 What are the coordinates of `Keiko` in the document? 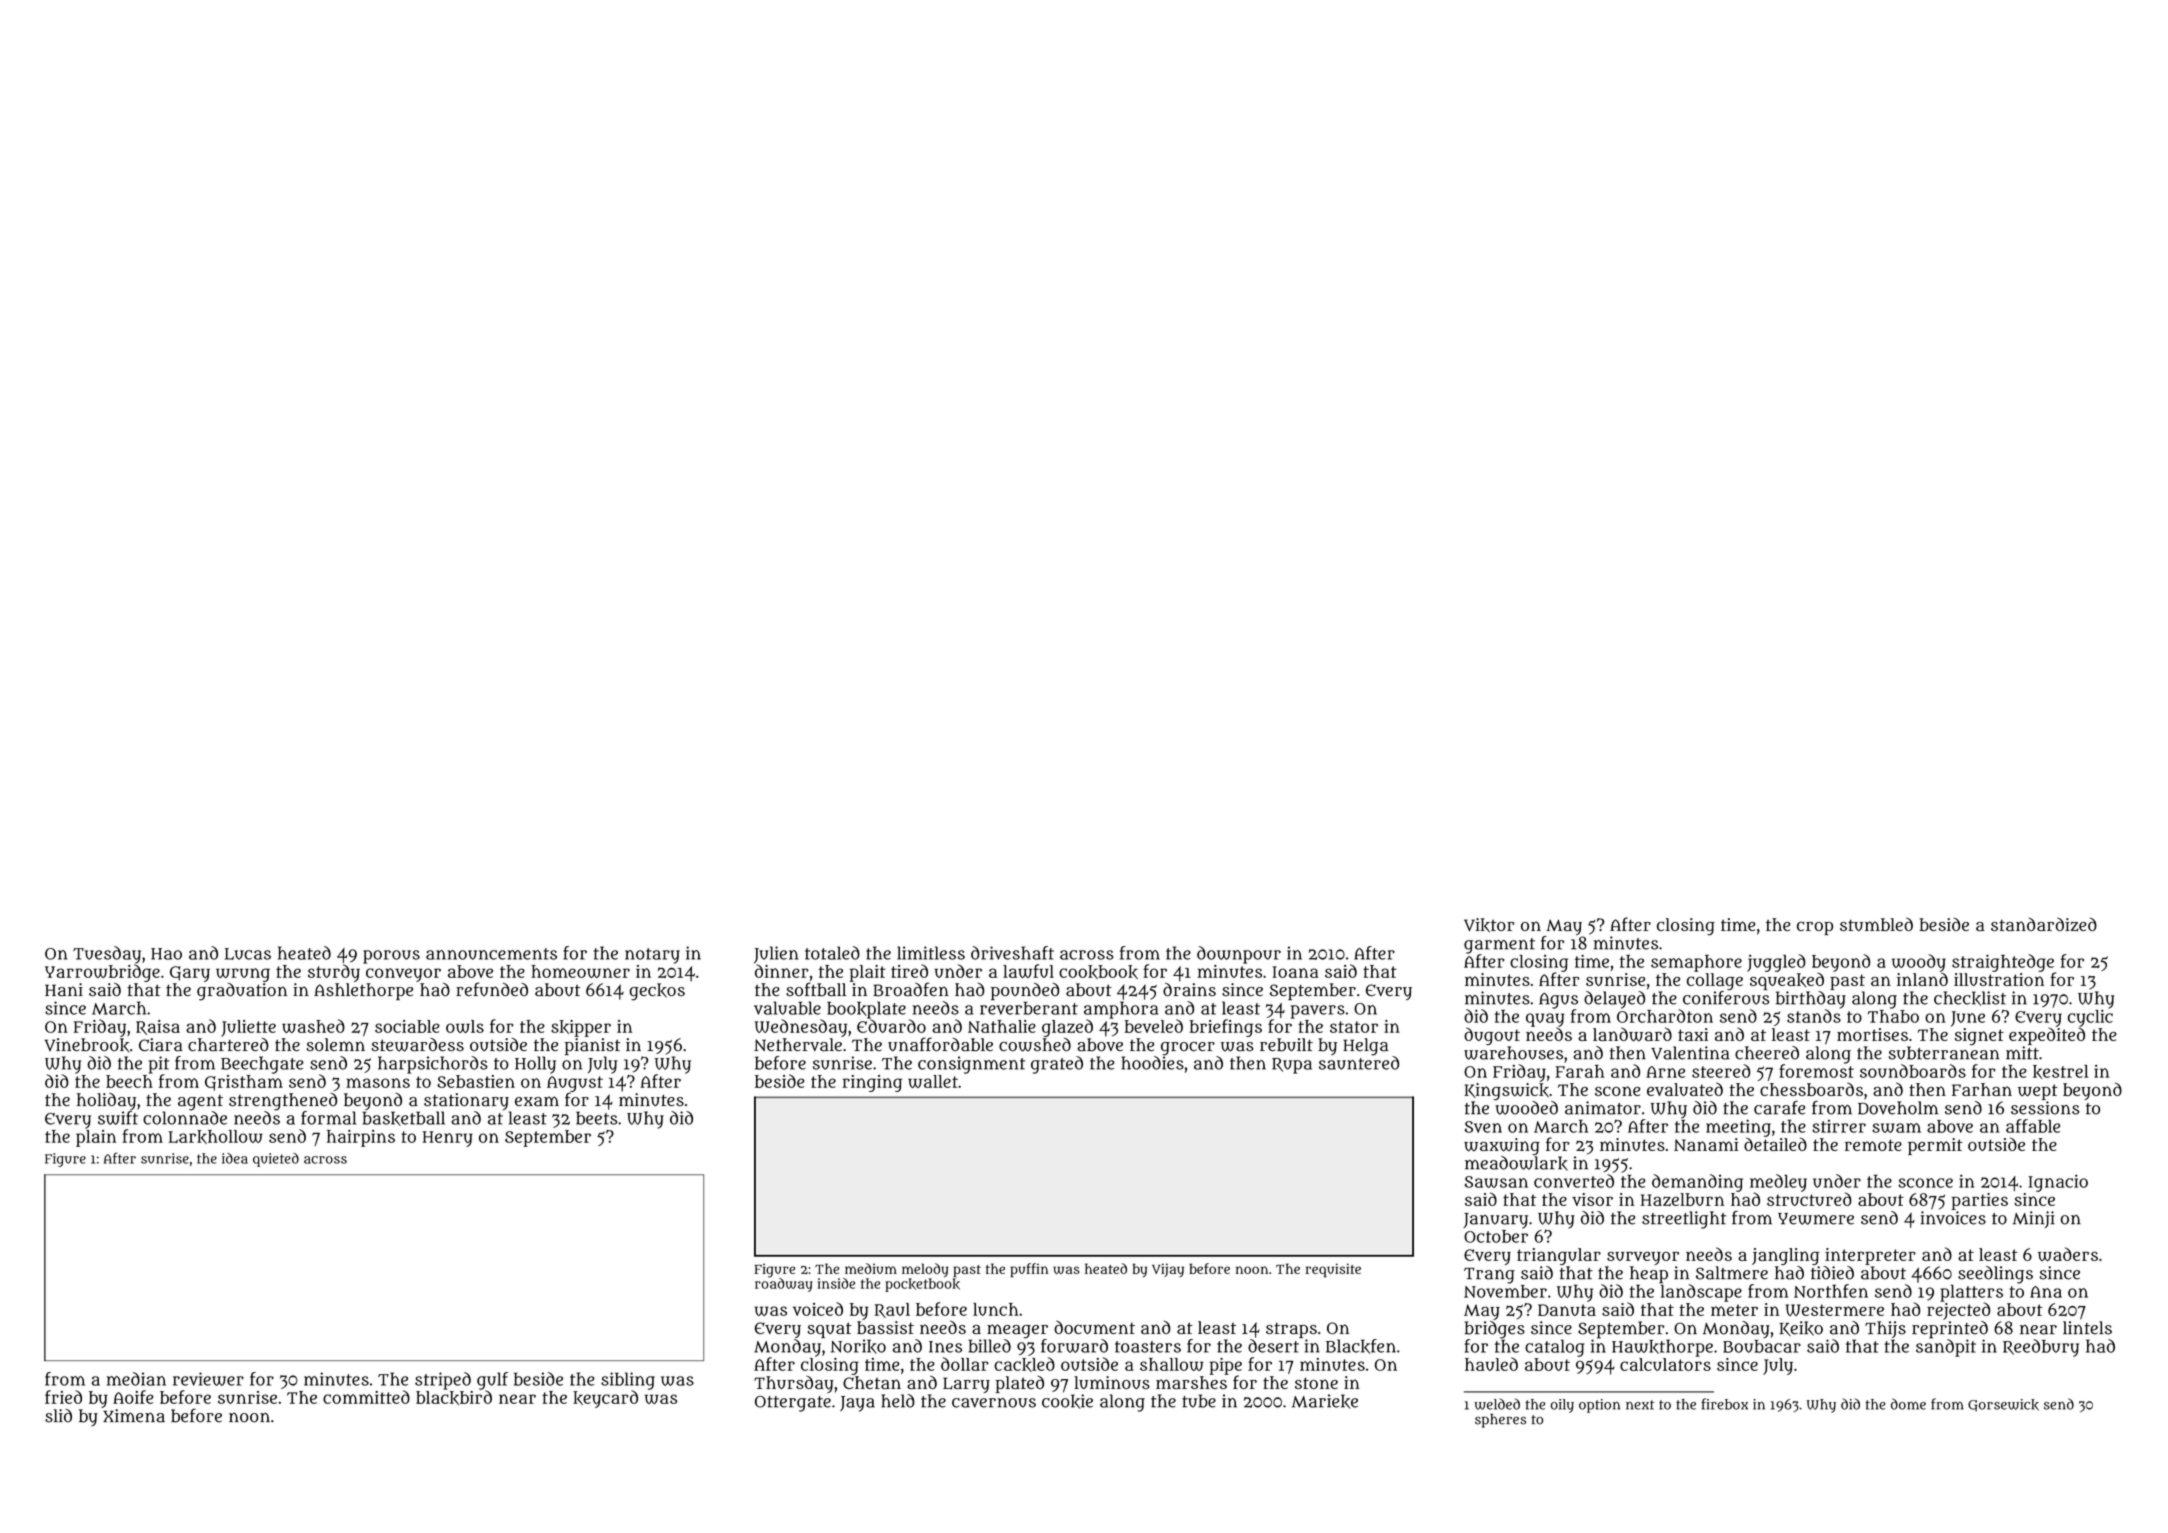 It's located at (1801, 1328).
